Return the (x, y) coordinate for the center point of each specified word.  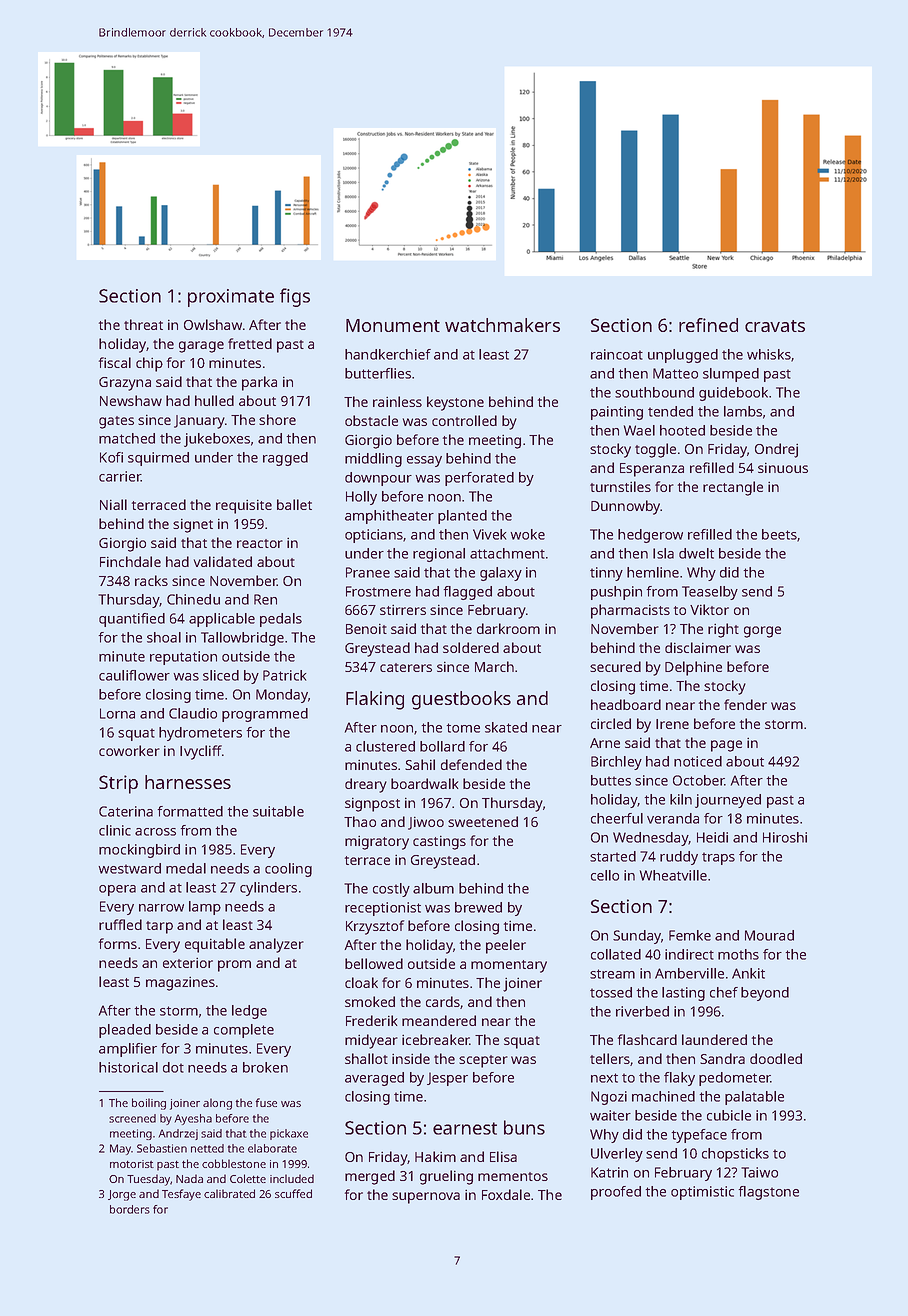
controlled (464, 420)
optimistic (702, 1193)
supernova (426, 1198)
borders (130, 1209)
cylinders (268, 889)
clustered (385, 746)
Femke (690, 935)
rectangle (733, 488)
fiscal (115, 362)
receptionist (383, 909)
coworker (129, 750)
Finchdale (130, 561)
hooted (682, 430)
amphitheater (389, 517)
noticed (698, 761)
